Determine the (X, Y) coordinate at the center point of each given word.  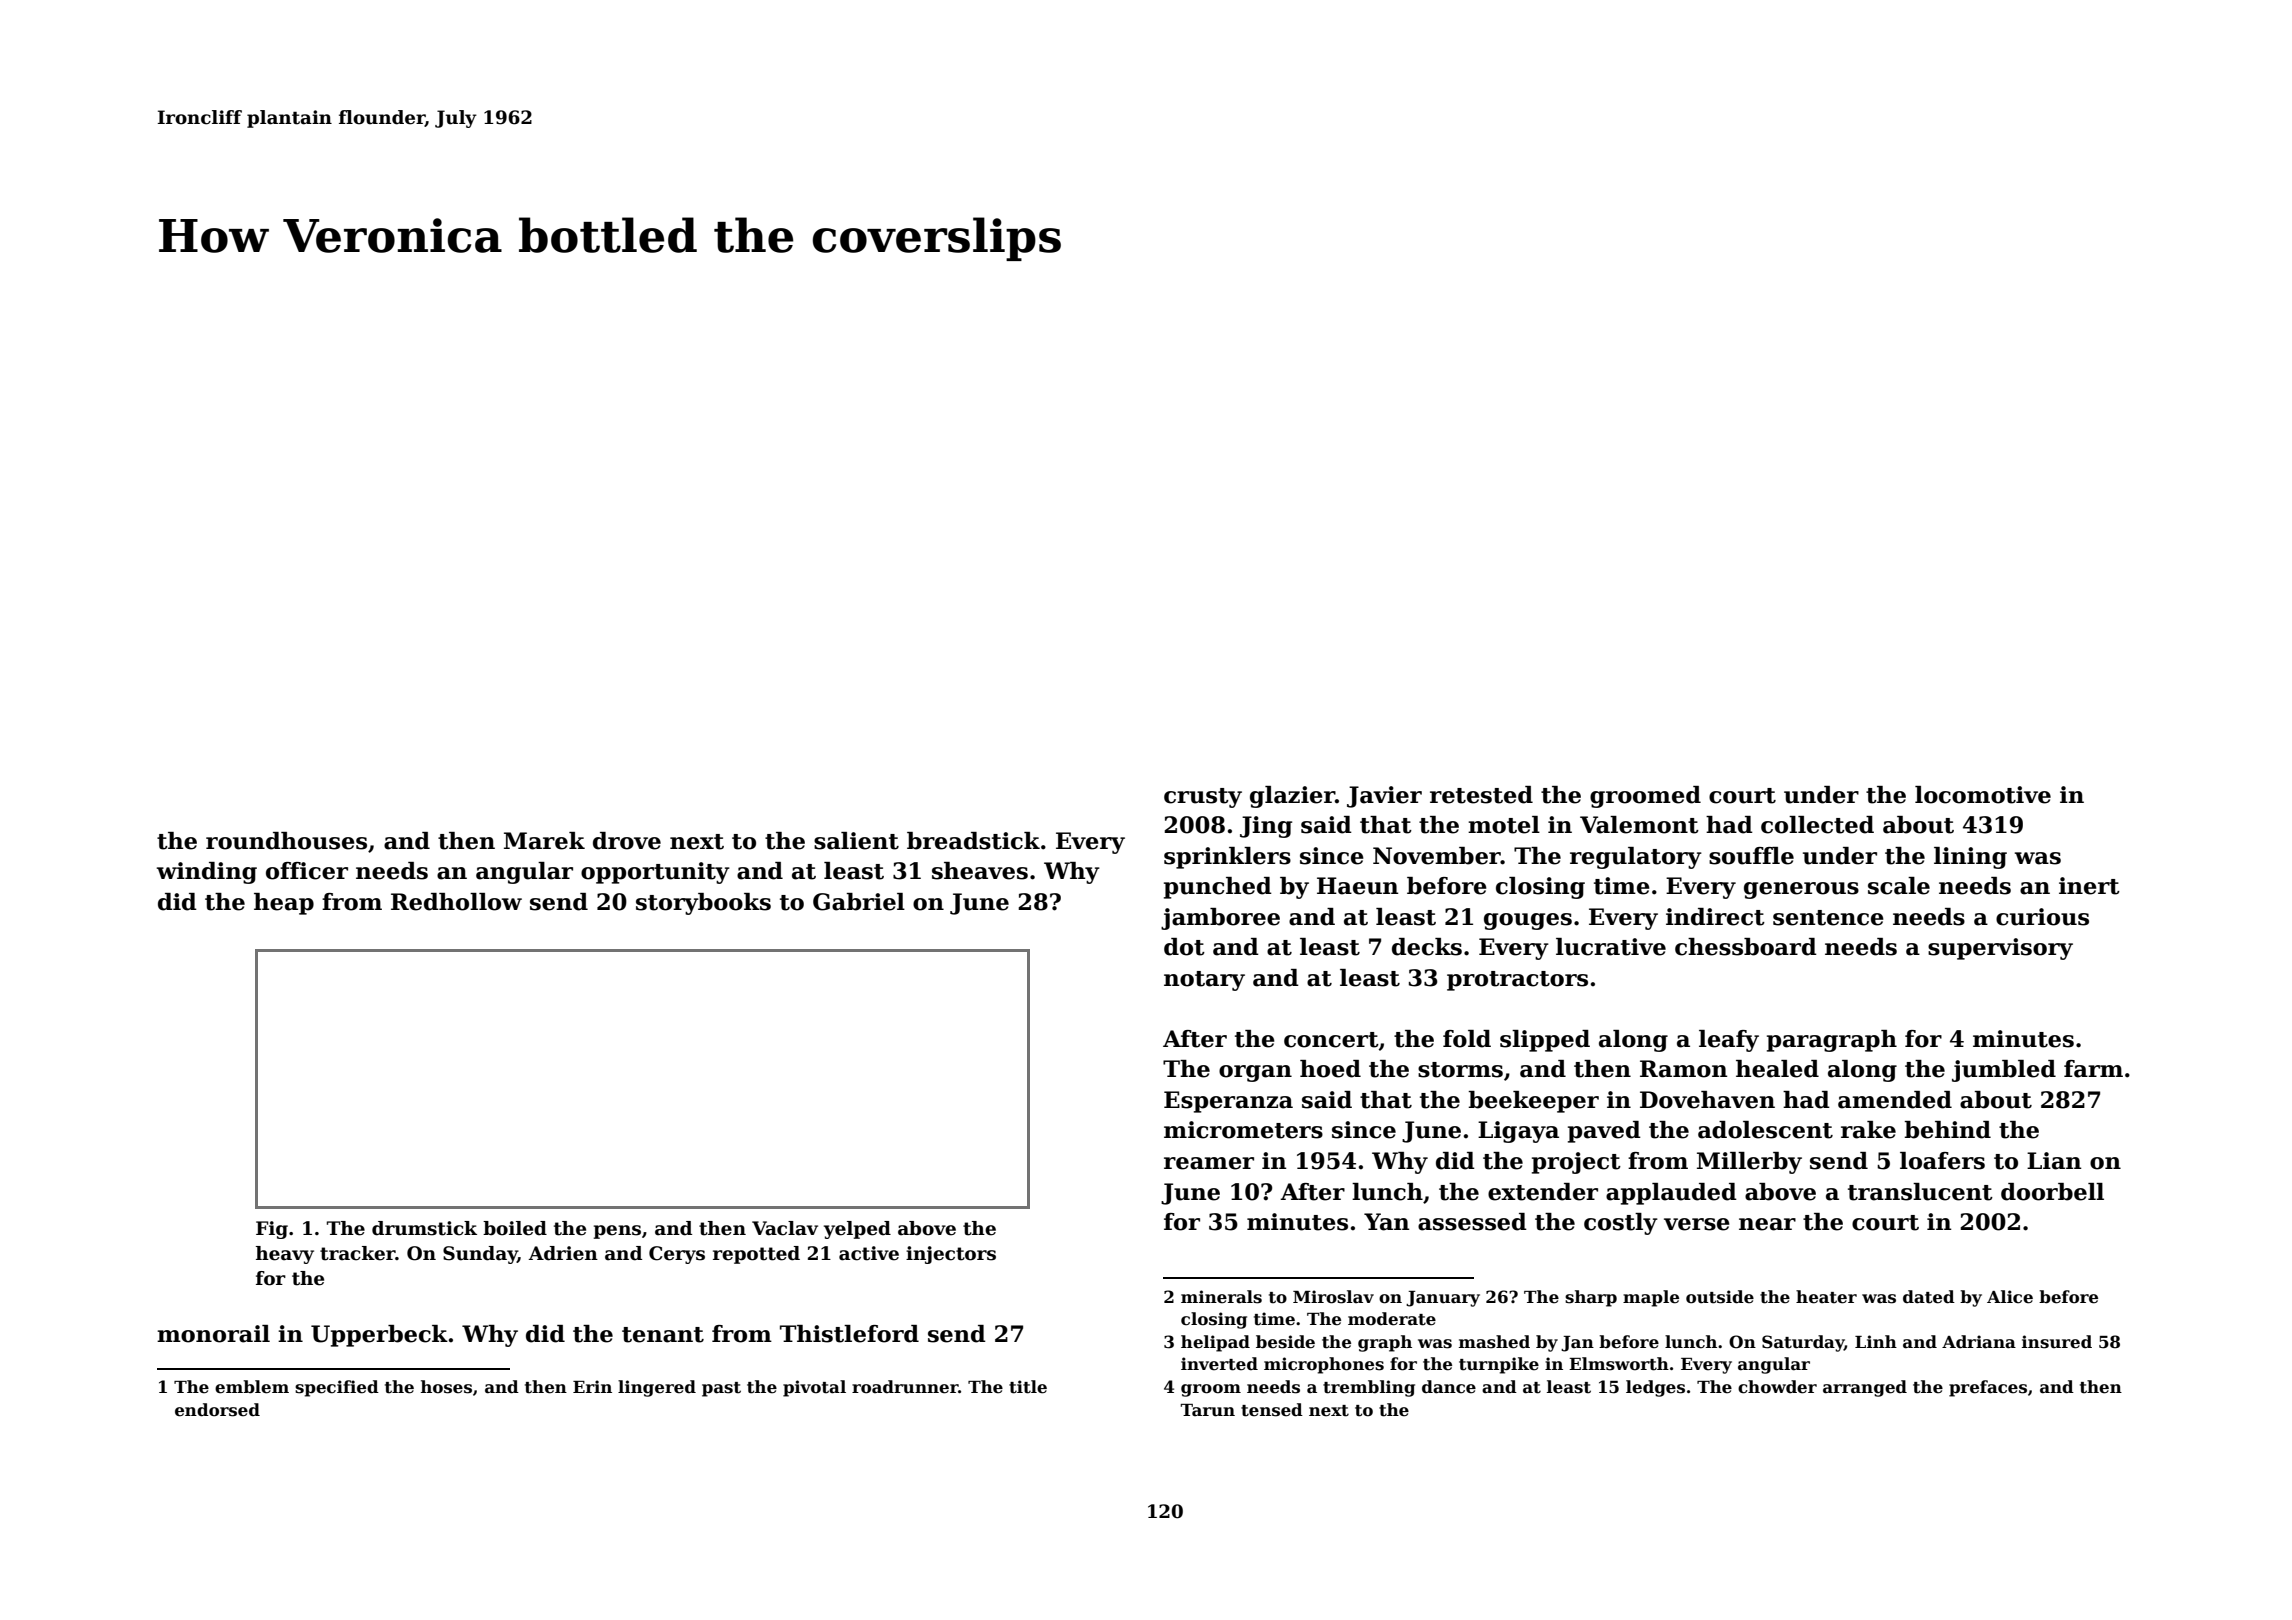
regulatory (1636, 858)
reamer (1209, 1163)
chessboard (1746, 947)
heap (284, 904)
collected (1817, 825)
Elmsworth (1619, 1364)
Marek (544, 841)
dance (1449, 1387)
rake (1868, 1130)
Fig (272, 1230)
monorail (213, 1334)
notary (1204, 981)
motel (1504, 825)
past (721, 1389)
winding (207, 873)
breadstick (973, 841)
